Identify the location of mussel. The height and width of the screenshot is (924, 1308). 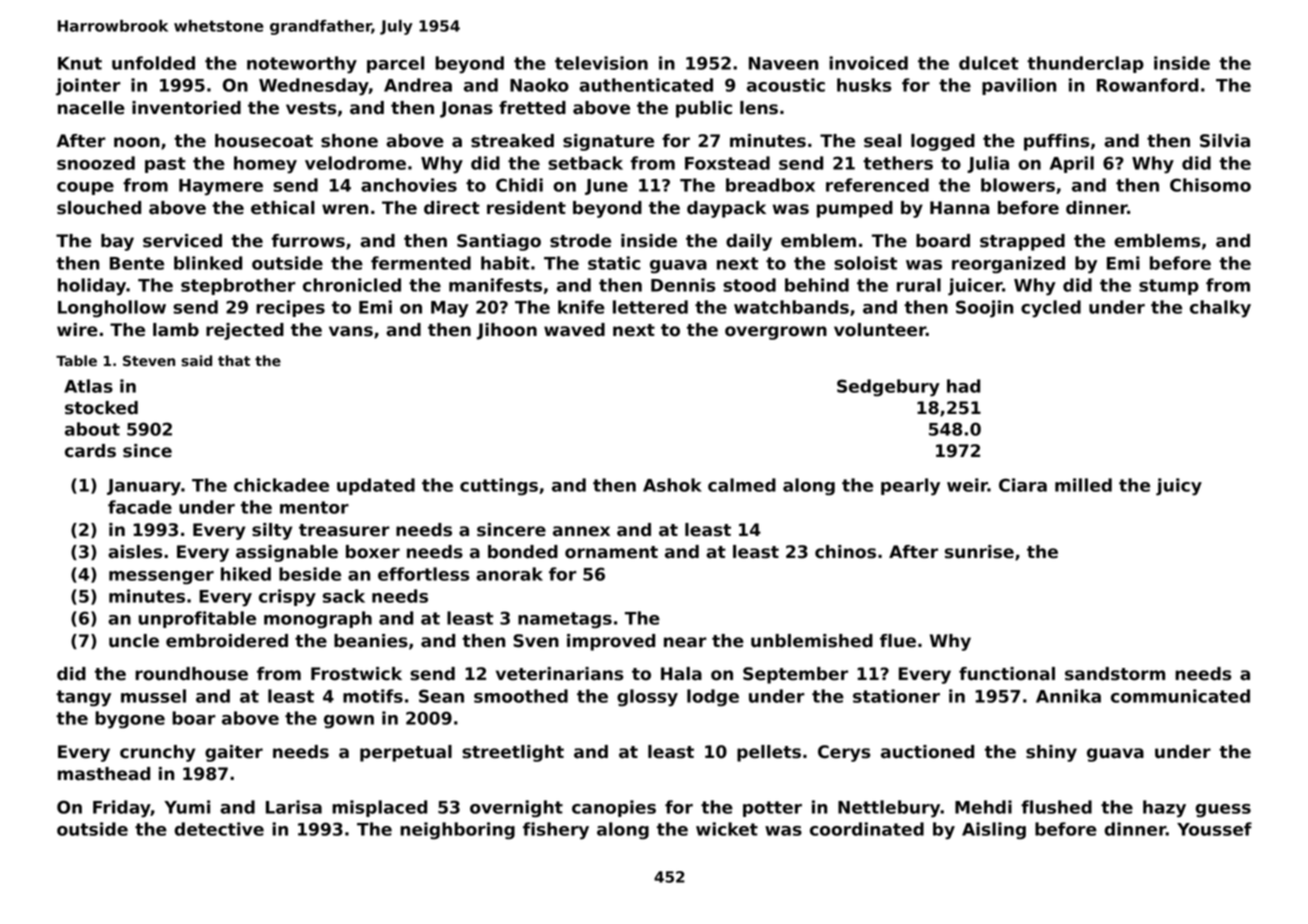
(153, 696).
